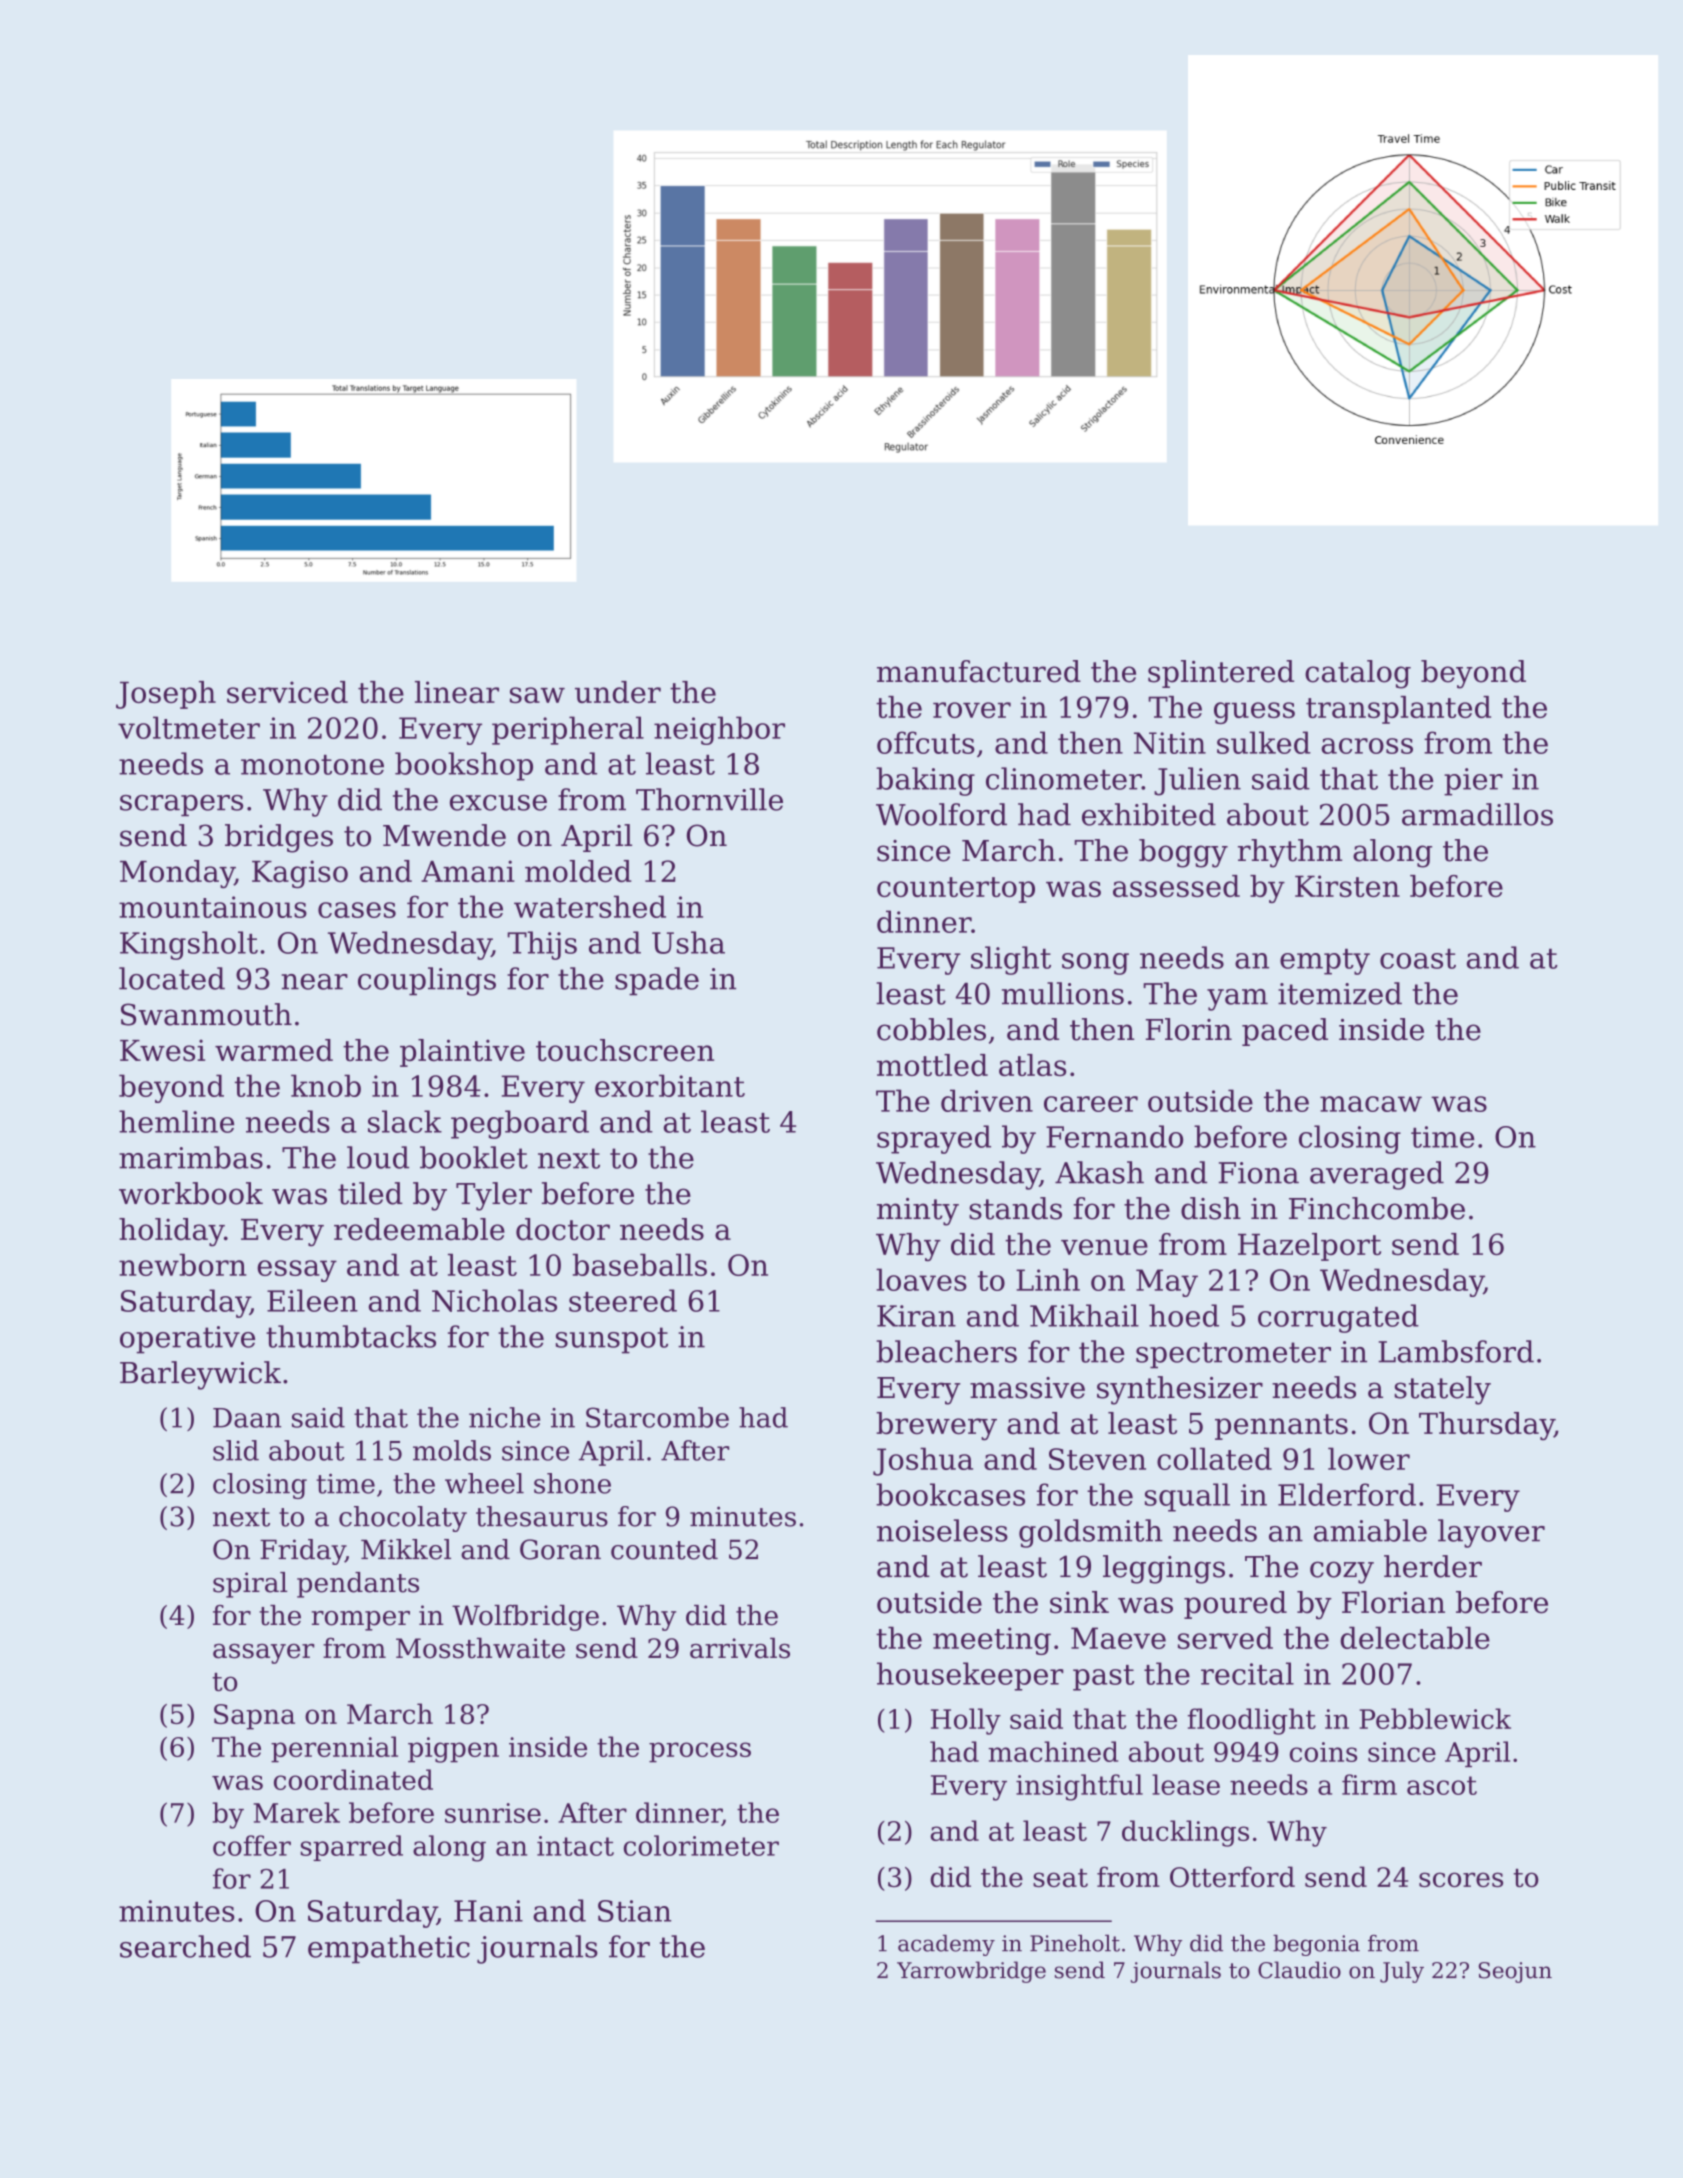  What do you see at coordinates (1418, 959) in the screenshot?
I see `coast` at bounding box center [1418, 959].
